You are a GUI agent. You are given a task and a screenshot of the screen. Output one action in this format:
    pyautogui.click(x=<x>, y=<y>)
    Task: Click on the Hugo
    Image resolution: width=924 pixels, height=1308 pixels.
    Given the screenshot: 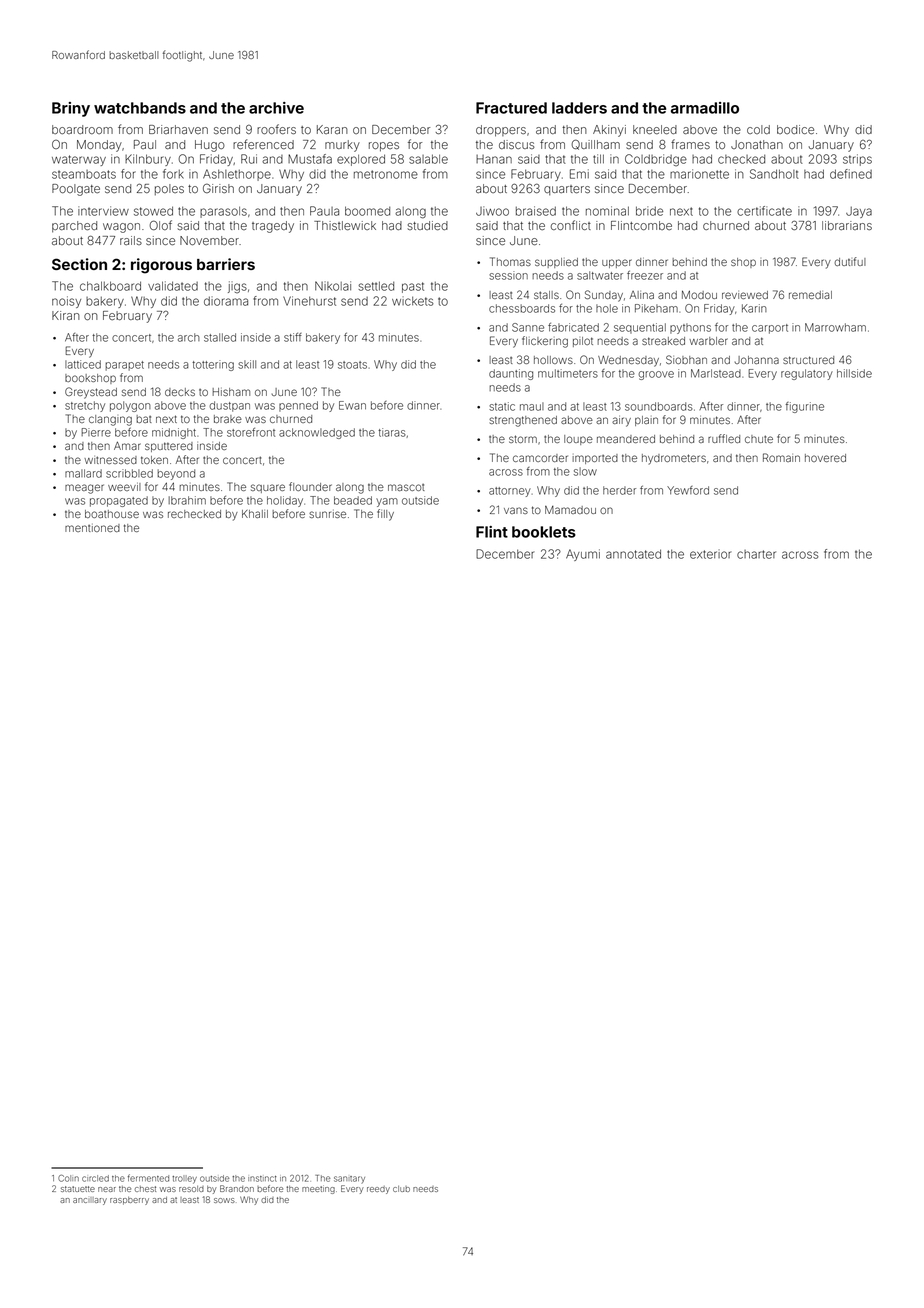 What is the action you would take?
    pyautogui.click(x=210, y=146)
